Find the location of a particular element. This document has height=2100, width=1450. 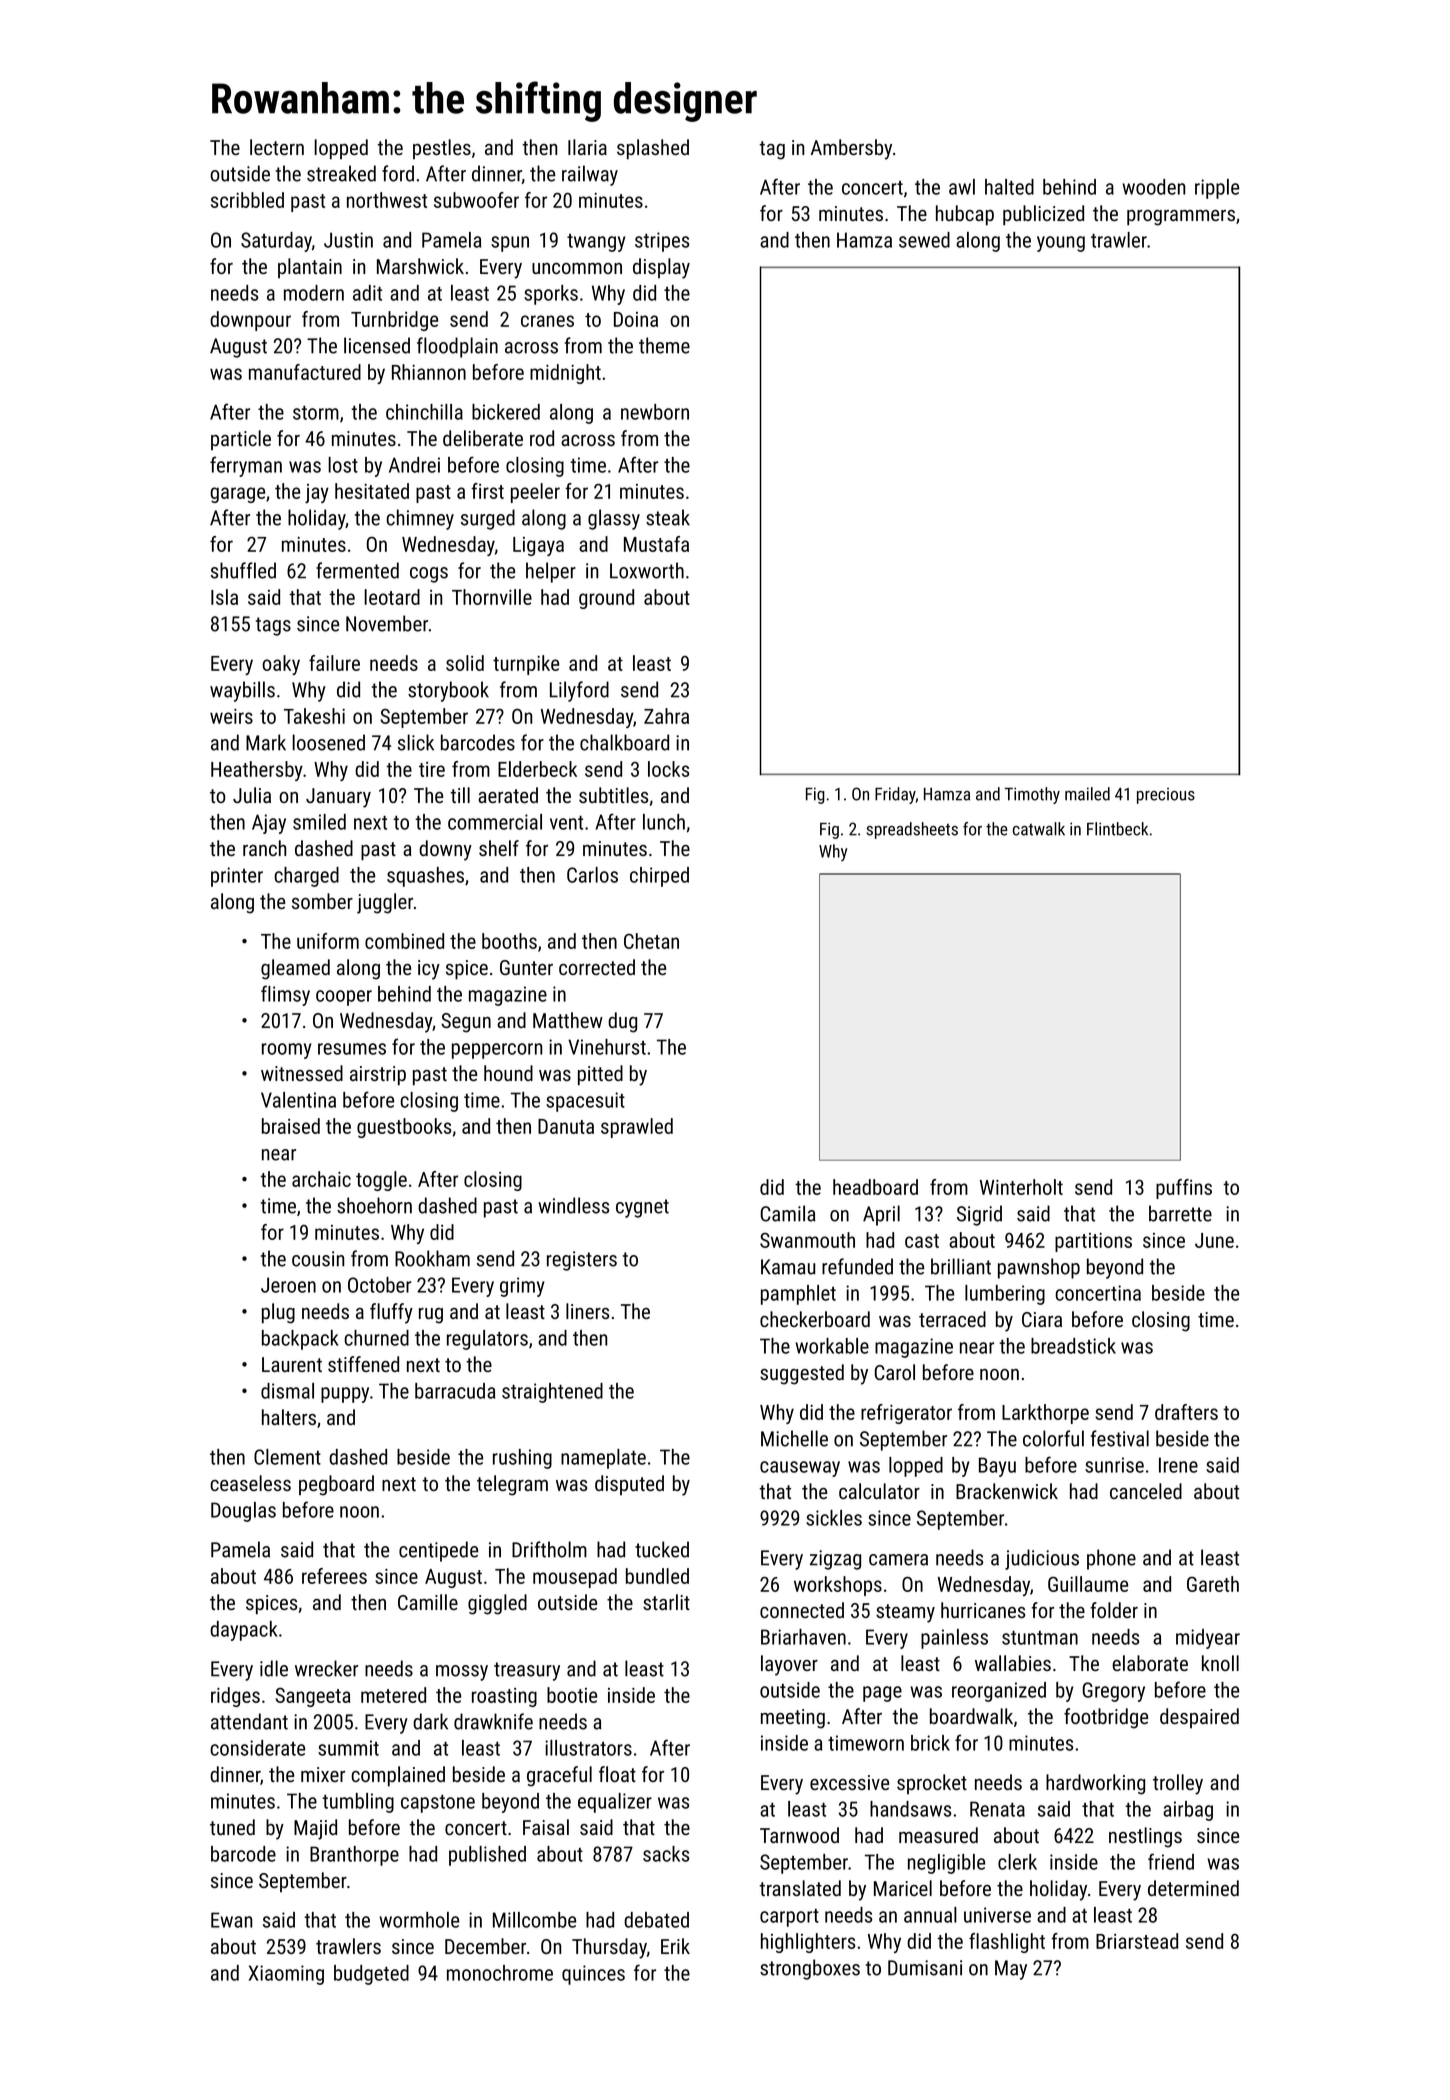

scribbled is located at coordinates (247, 200).
